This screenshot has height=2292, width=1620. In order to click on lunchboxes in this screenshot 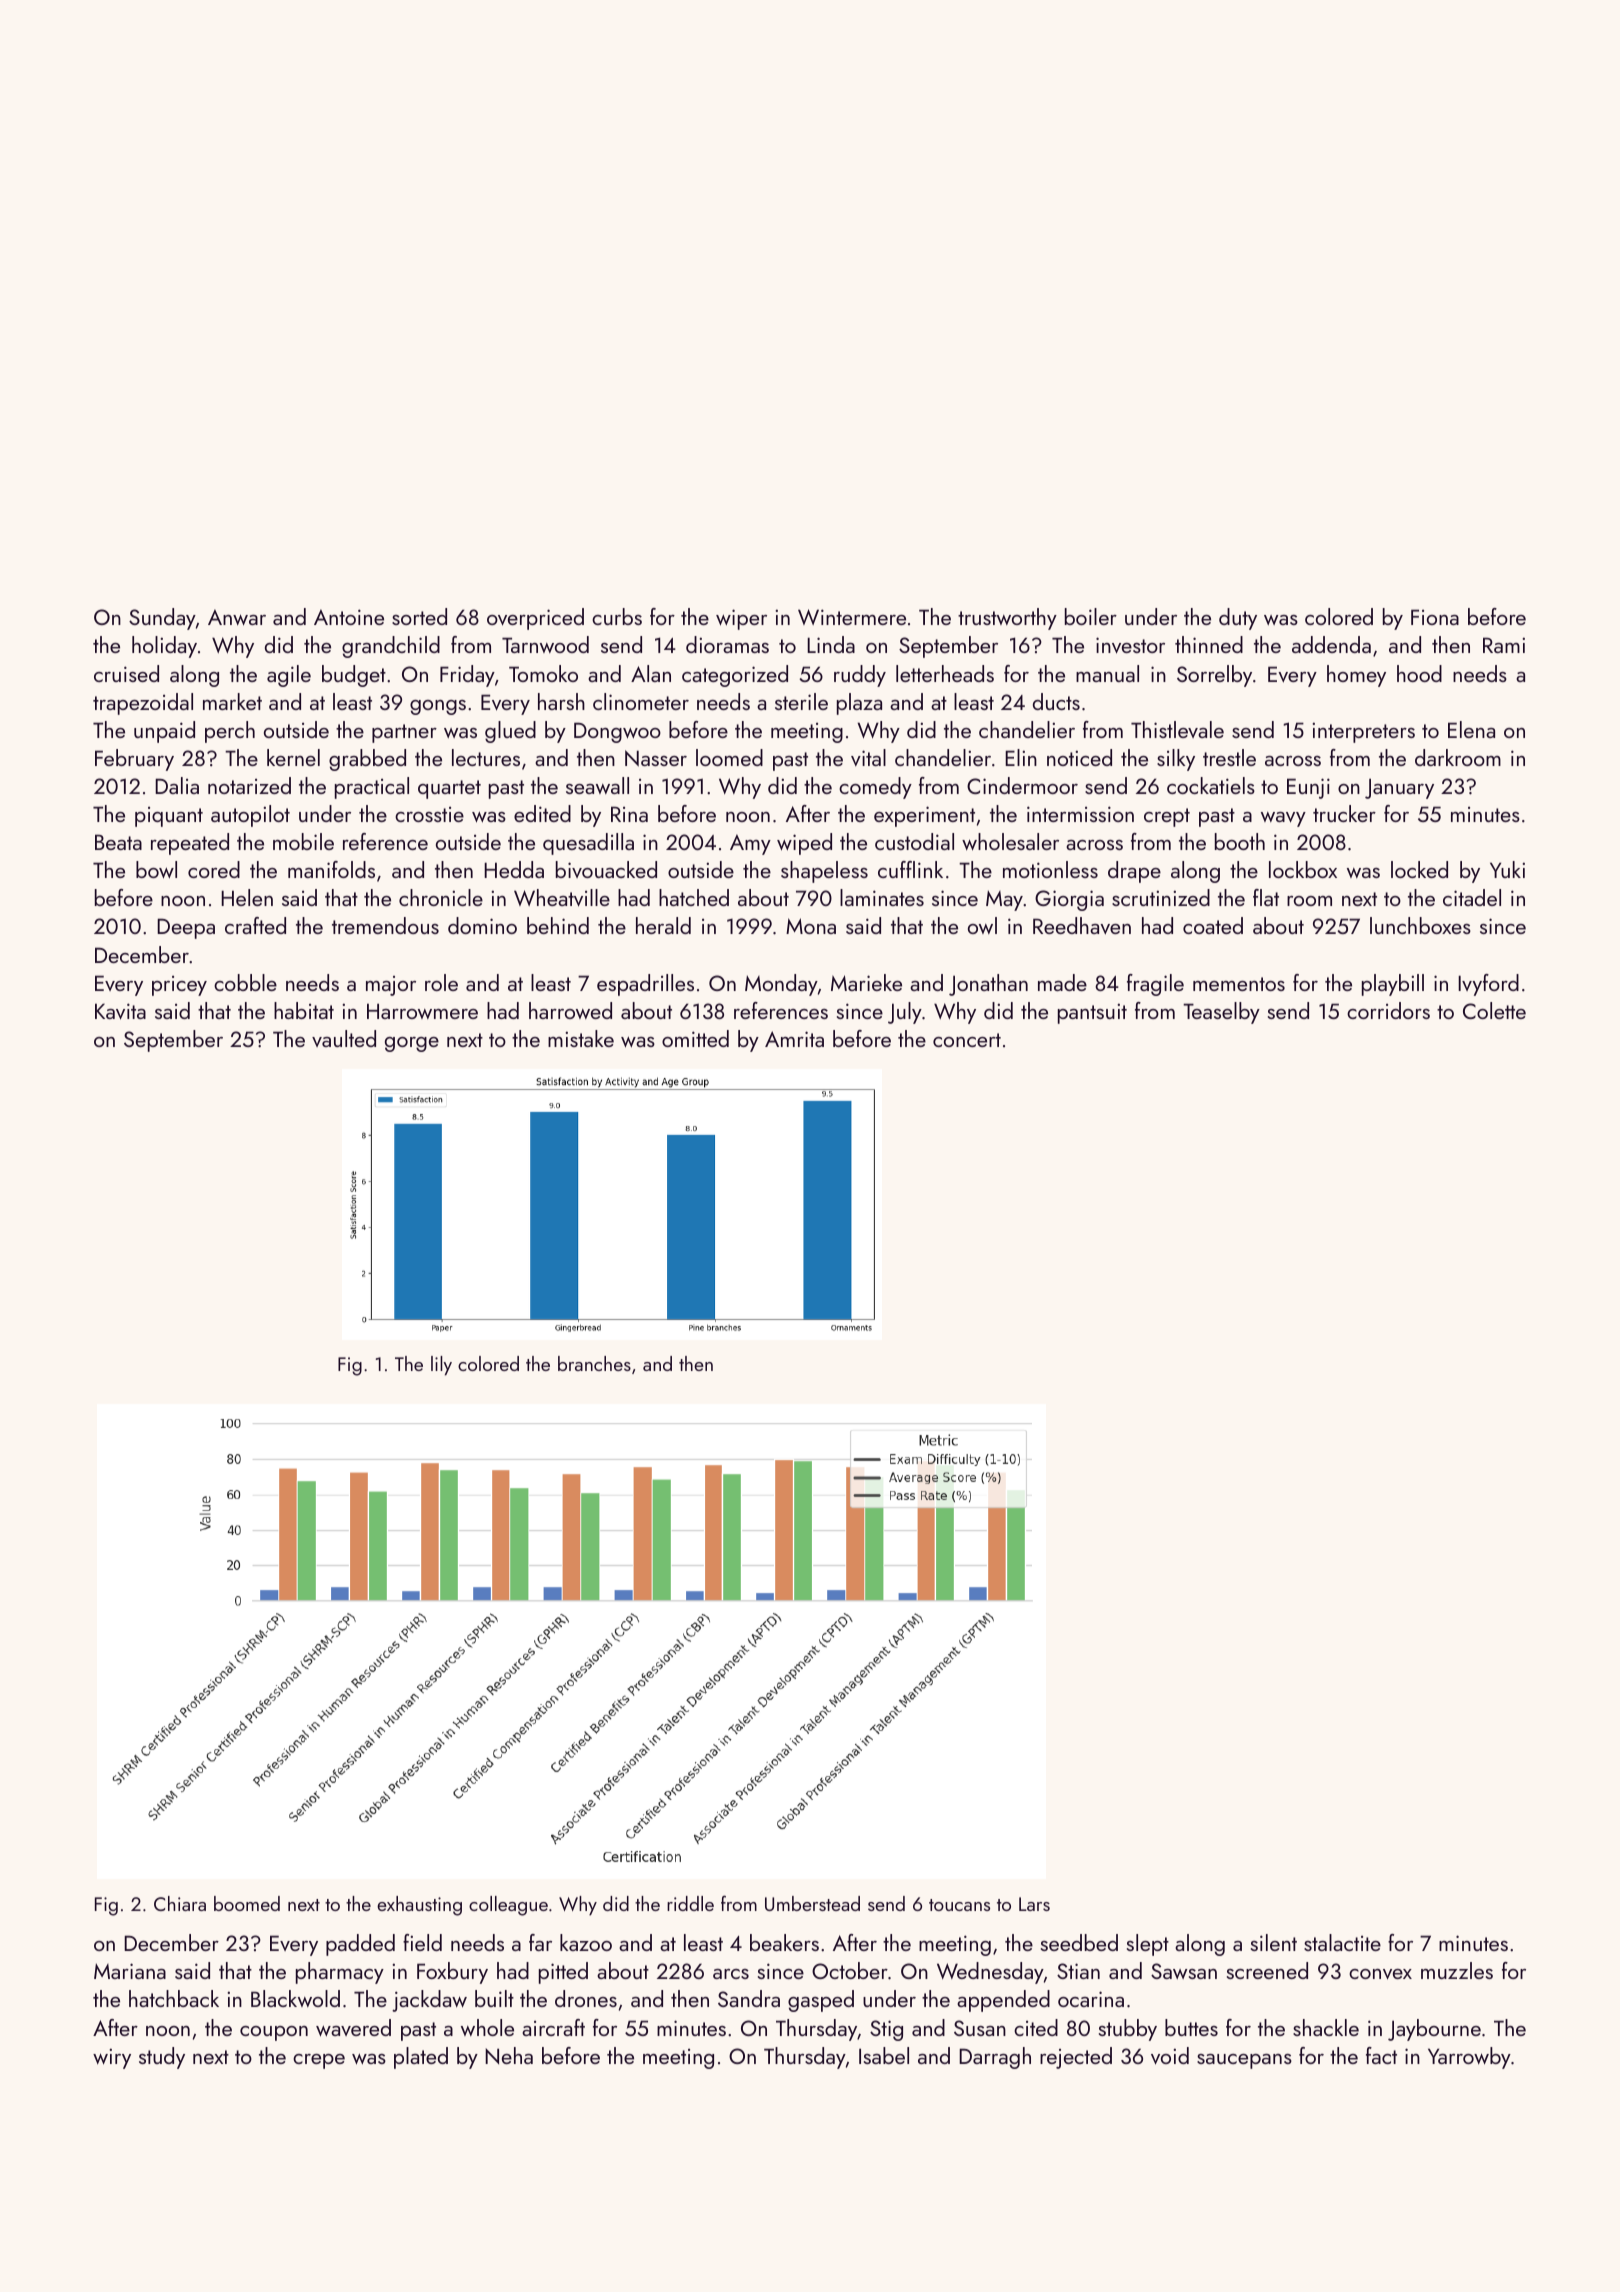, I will do `click(1420, 925)`.
